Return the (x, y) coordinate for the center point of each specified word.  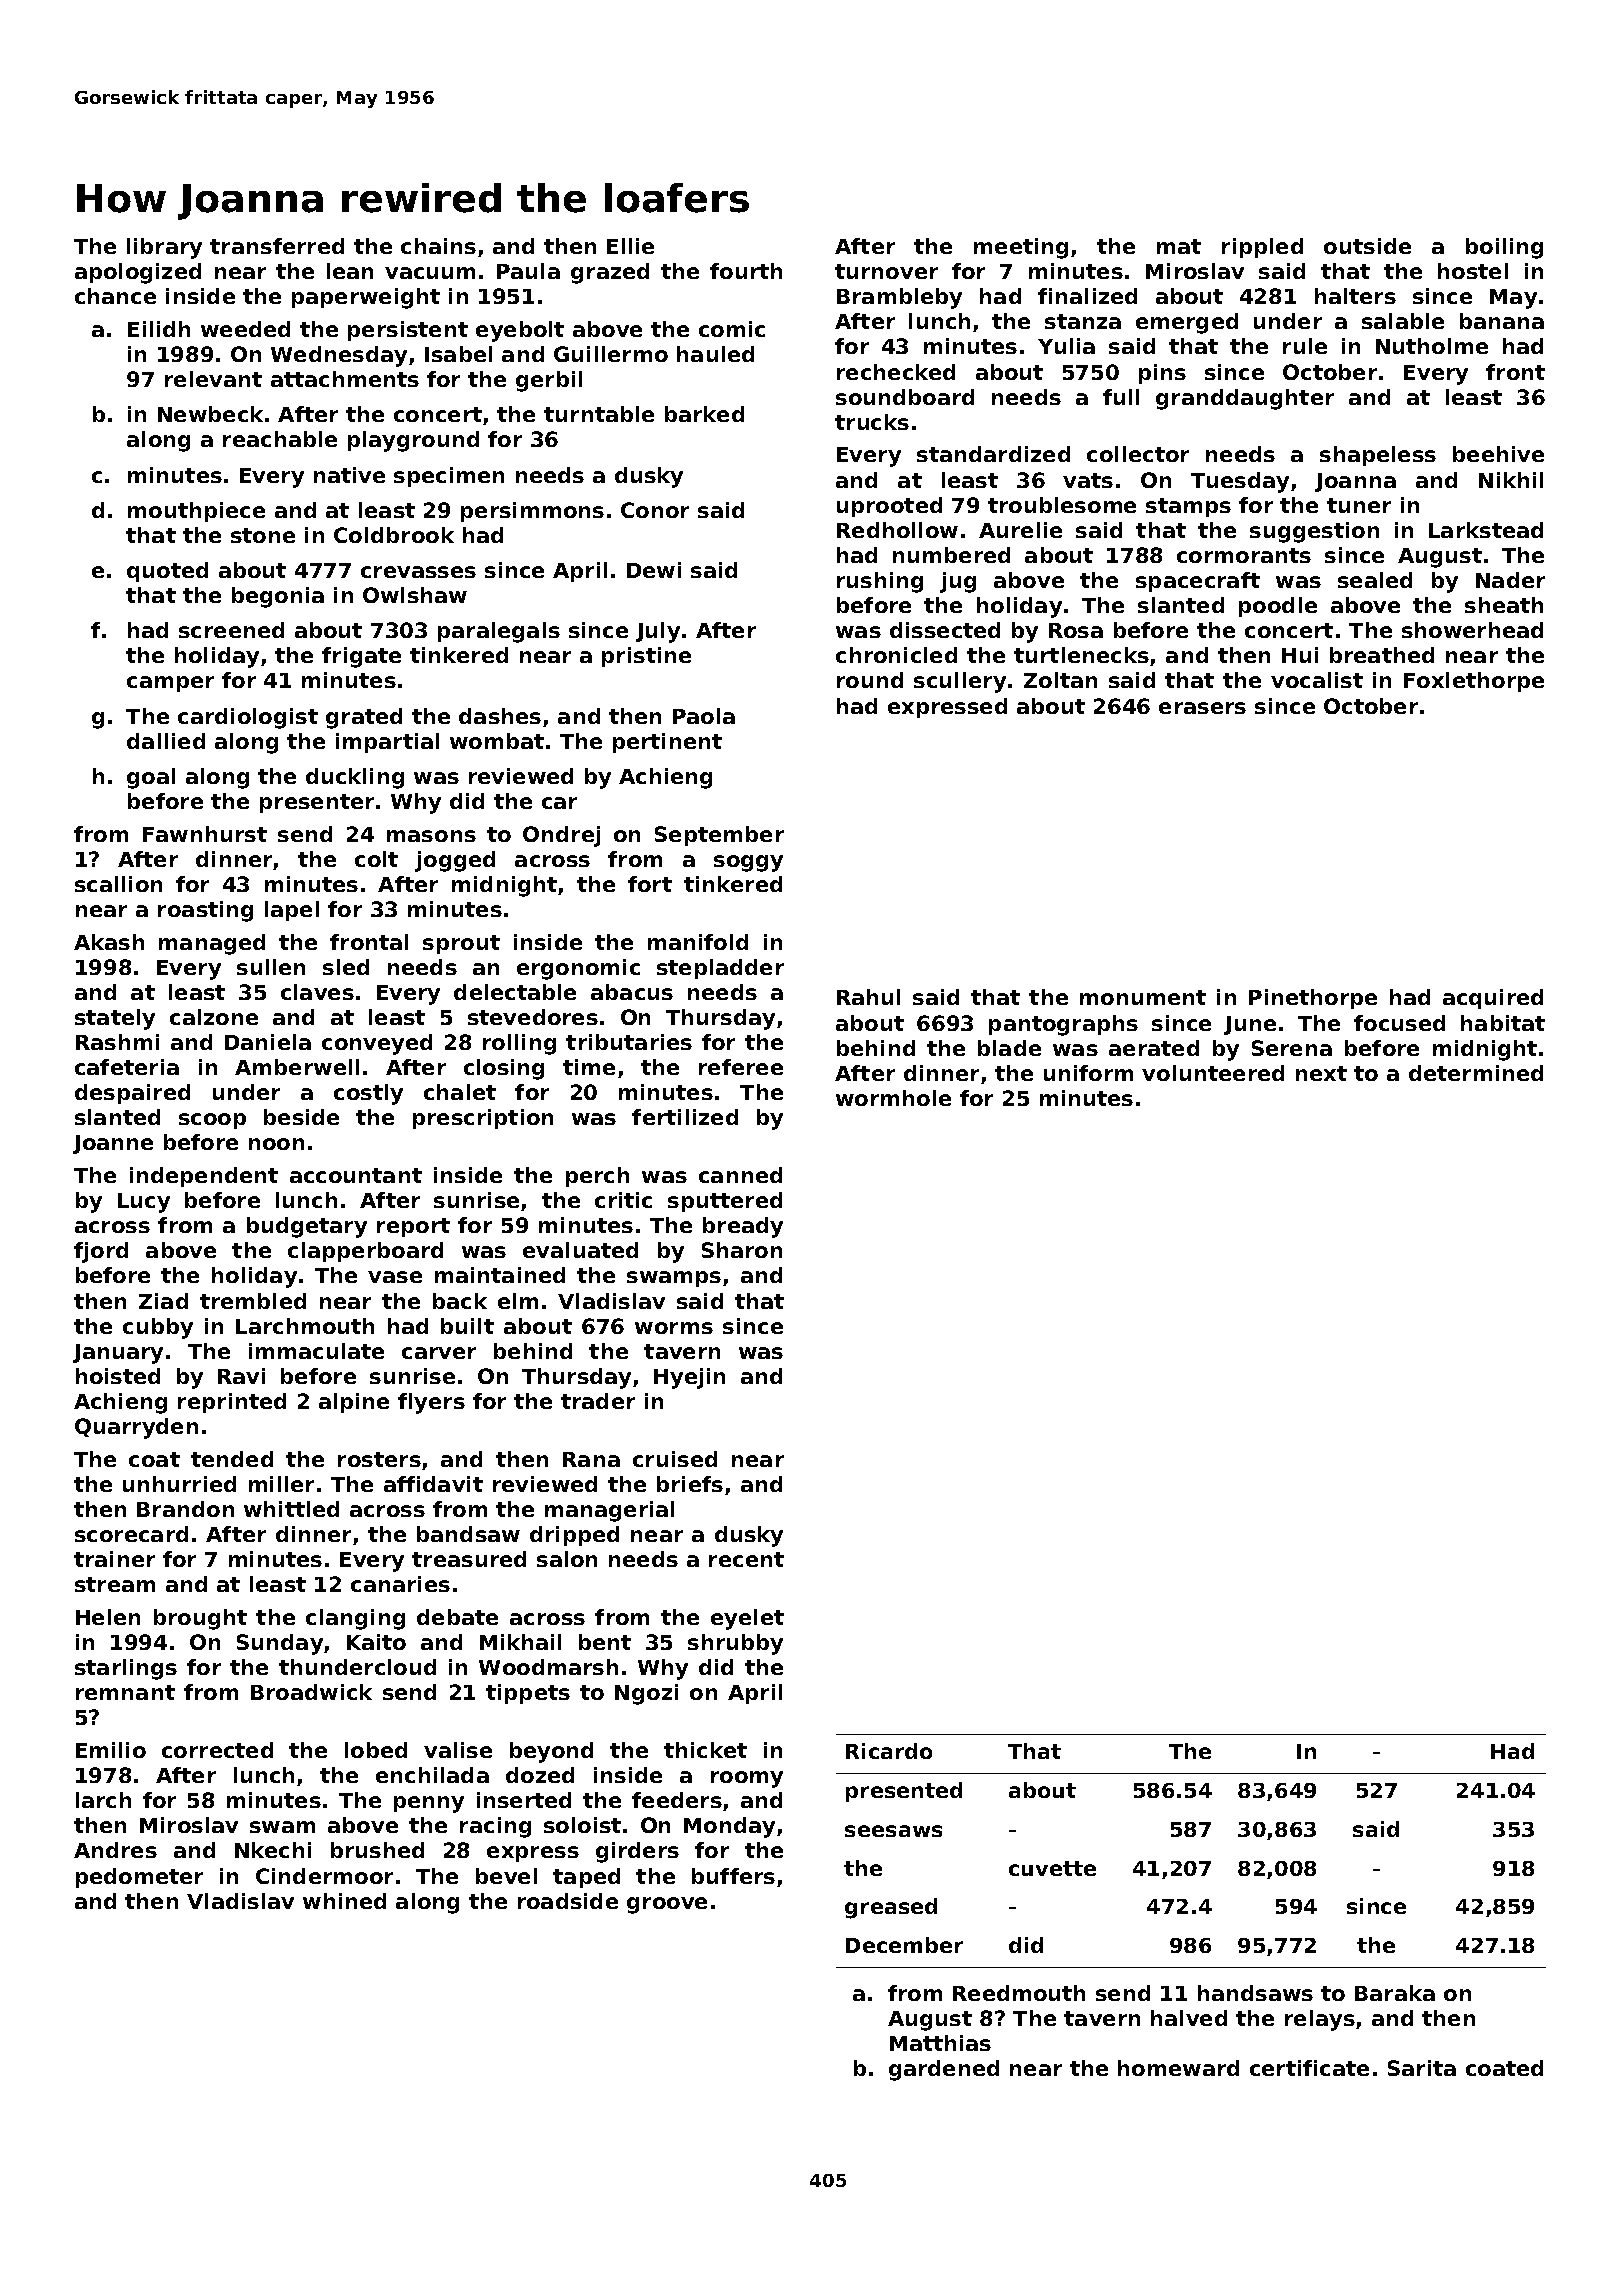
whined (344, 1901)
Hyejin (689, 1378)
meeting (1021, 248)
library (164, 248)
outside (1367, 246)
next (1321, 1073)
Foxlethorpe (1474, 682)
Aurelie (1020, 530)
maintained (500, 1275)
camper (170, 684)
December (904, 1945)
